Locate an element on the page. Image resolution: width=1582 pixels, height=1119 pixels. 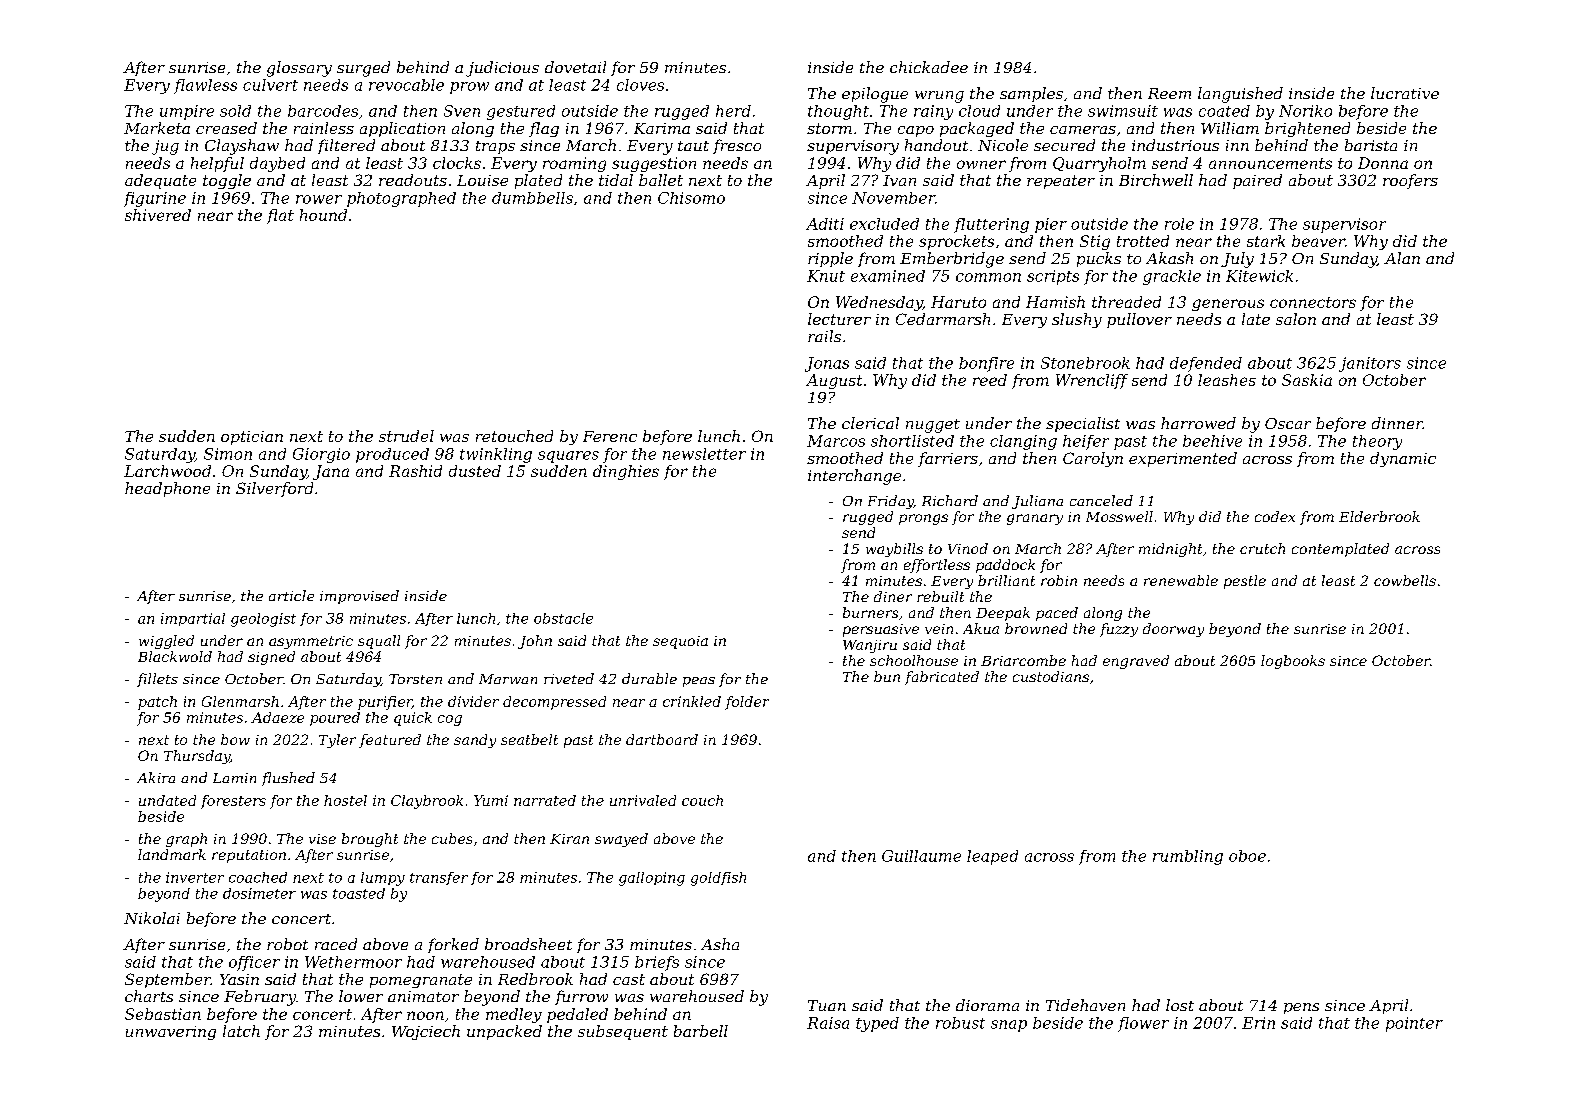
chickadee is located at coordinates (929, 67).
